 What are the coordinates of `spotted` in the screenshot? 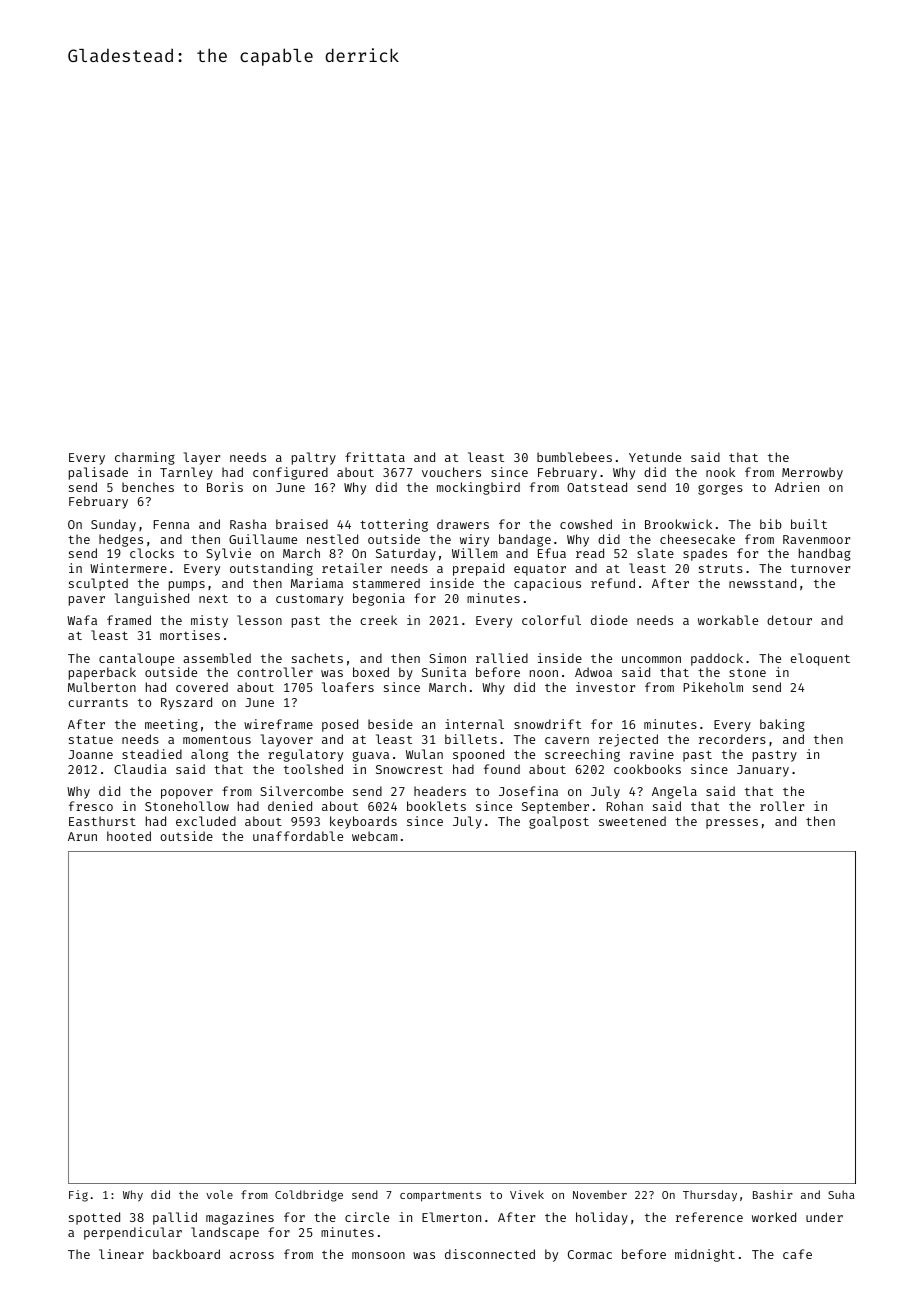 It's located at (94, 1218).
